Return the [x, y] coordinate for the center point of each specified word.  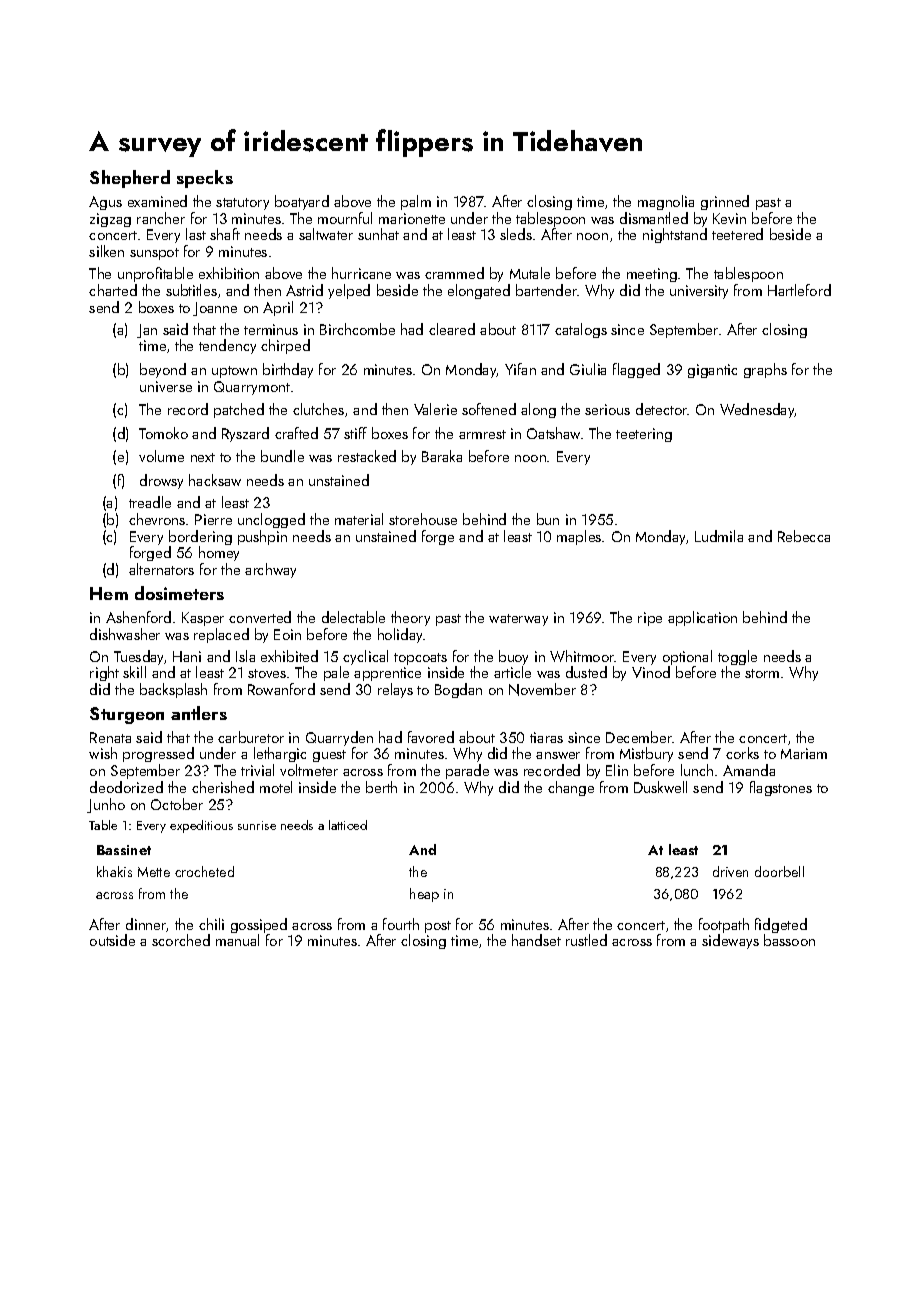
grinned [725, 202]
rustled [586, 940]
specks [205, 179]
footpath [724, 925]
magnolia [666, 202]
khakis [114, 871]
